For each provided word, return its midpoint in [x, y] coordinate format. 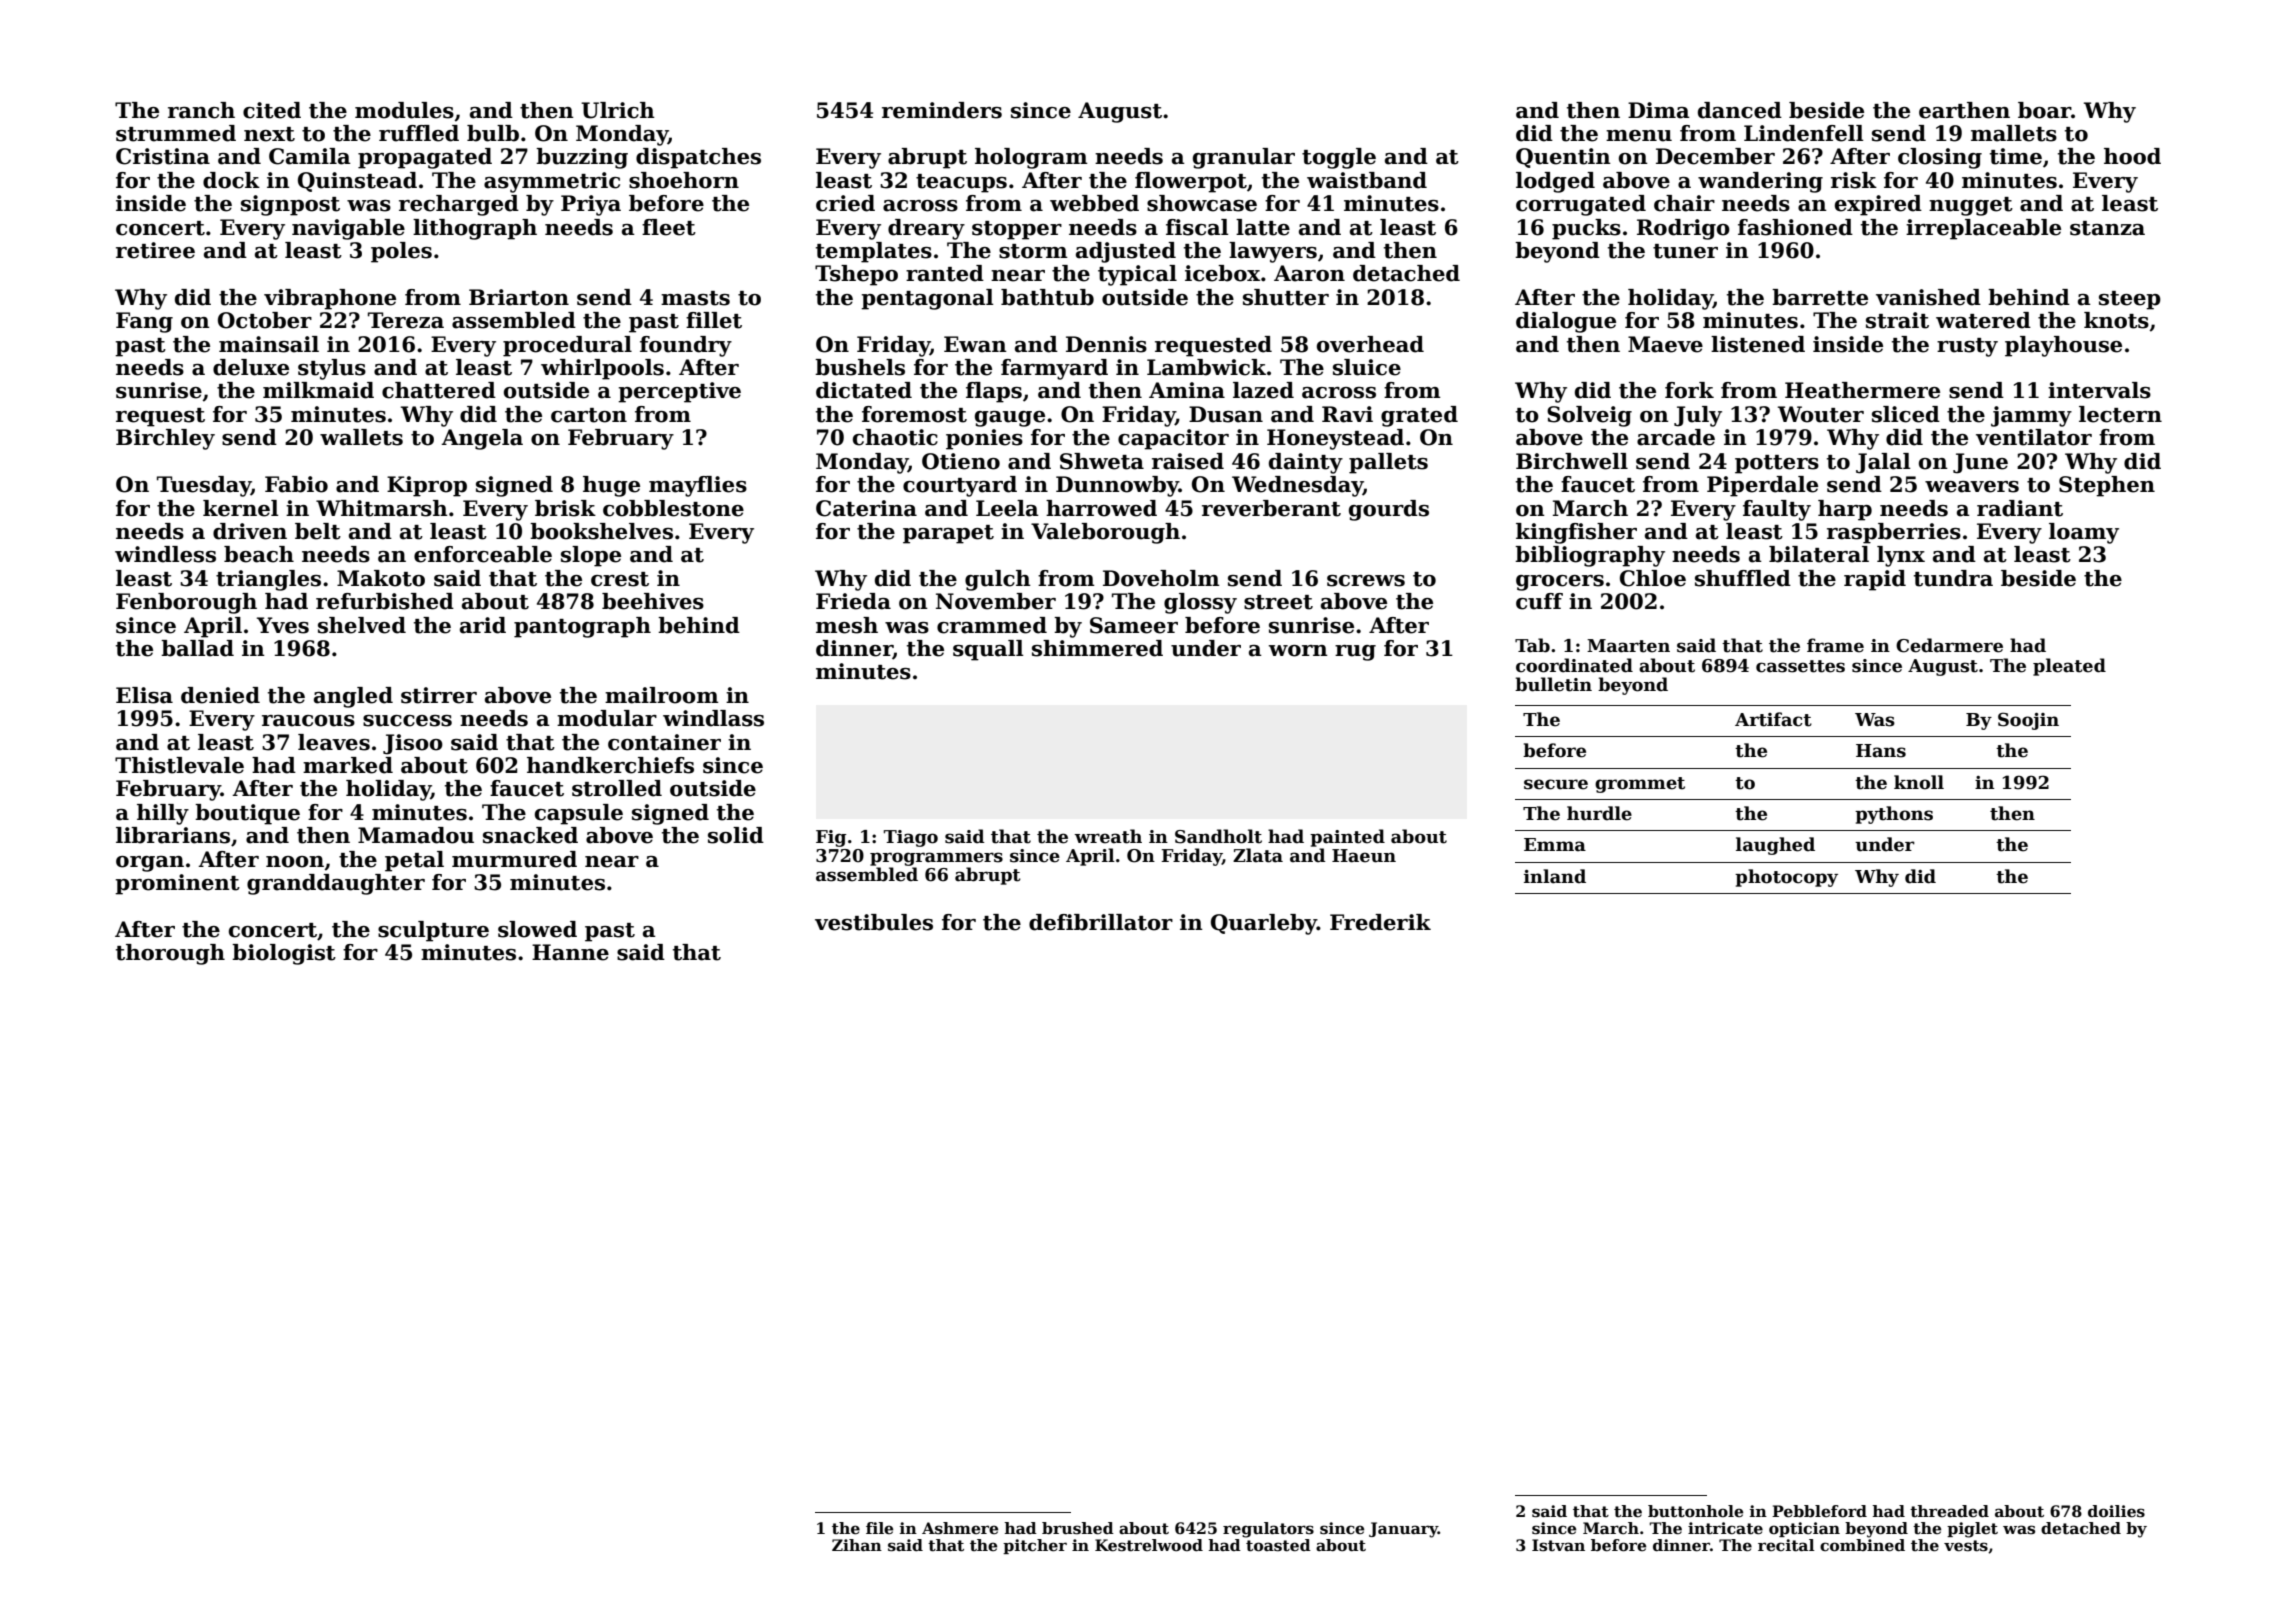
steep [2130, 300]
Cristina [163, 156]
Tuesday [204, 486]
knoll [1919, 782]
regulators [1268, 1530]
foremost [914, 414]
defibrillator [1101, 922]
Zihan [857, 1545]
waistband [1367, 180]
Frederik [1380, 922]
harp [1845, 510]
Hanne [570, 952]
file [879, 1528]
